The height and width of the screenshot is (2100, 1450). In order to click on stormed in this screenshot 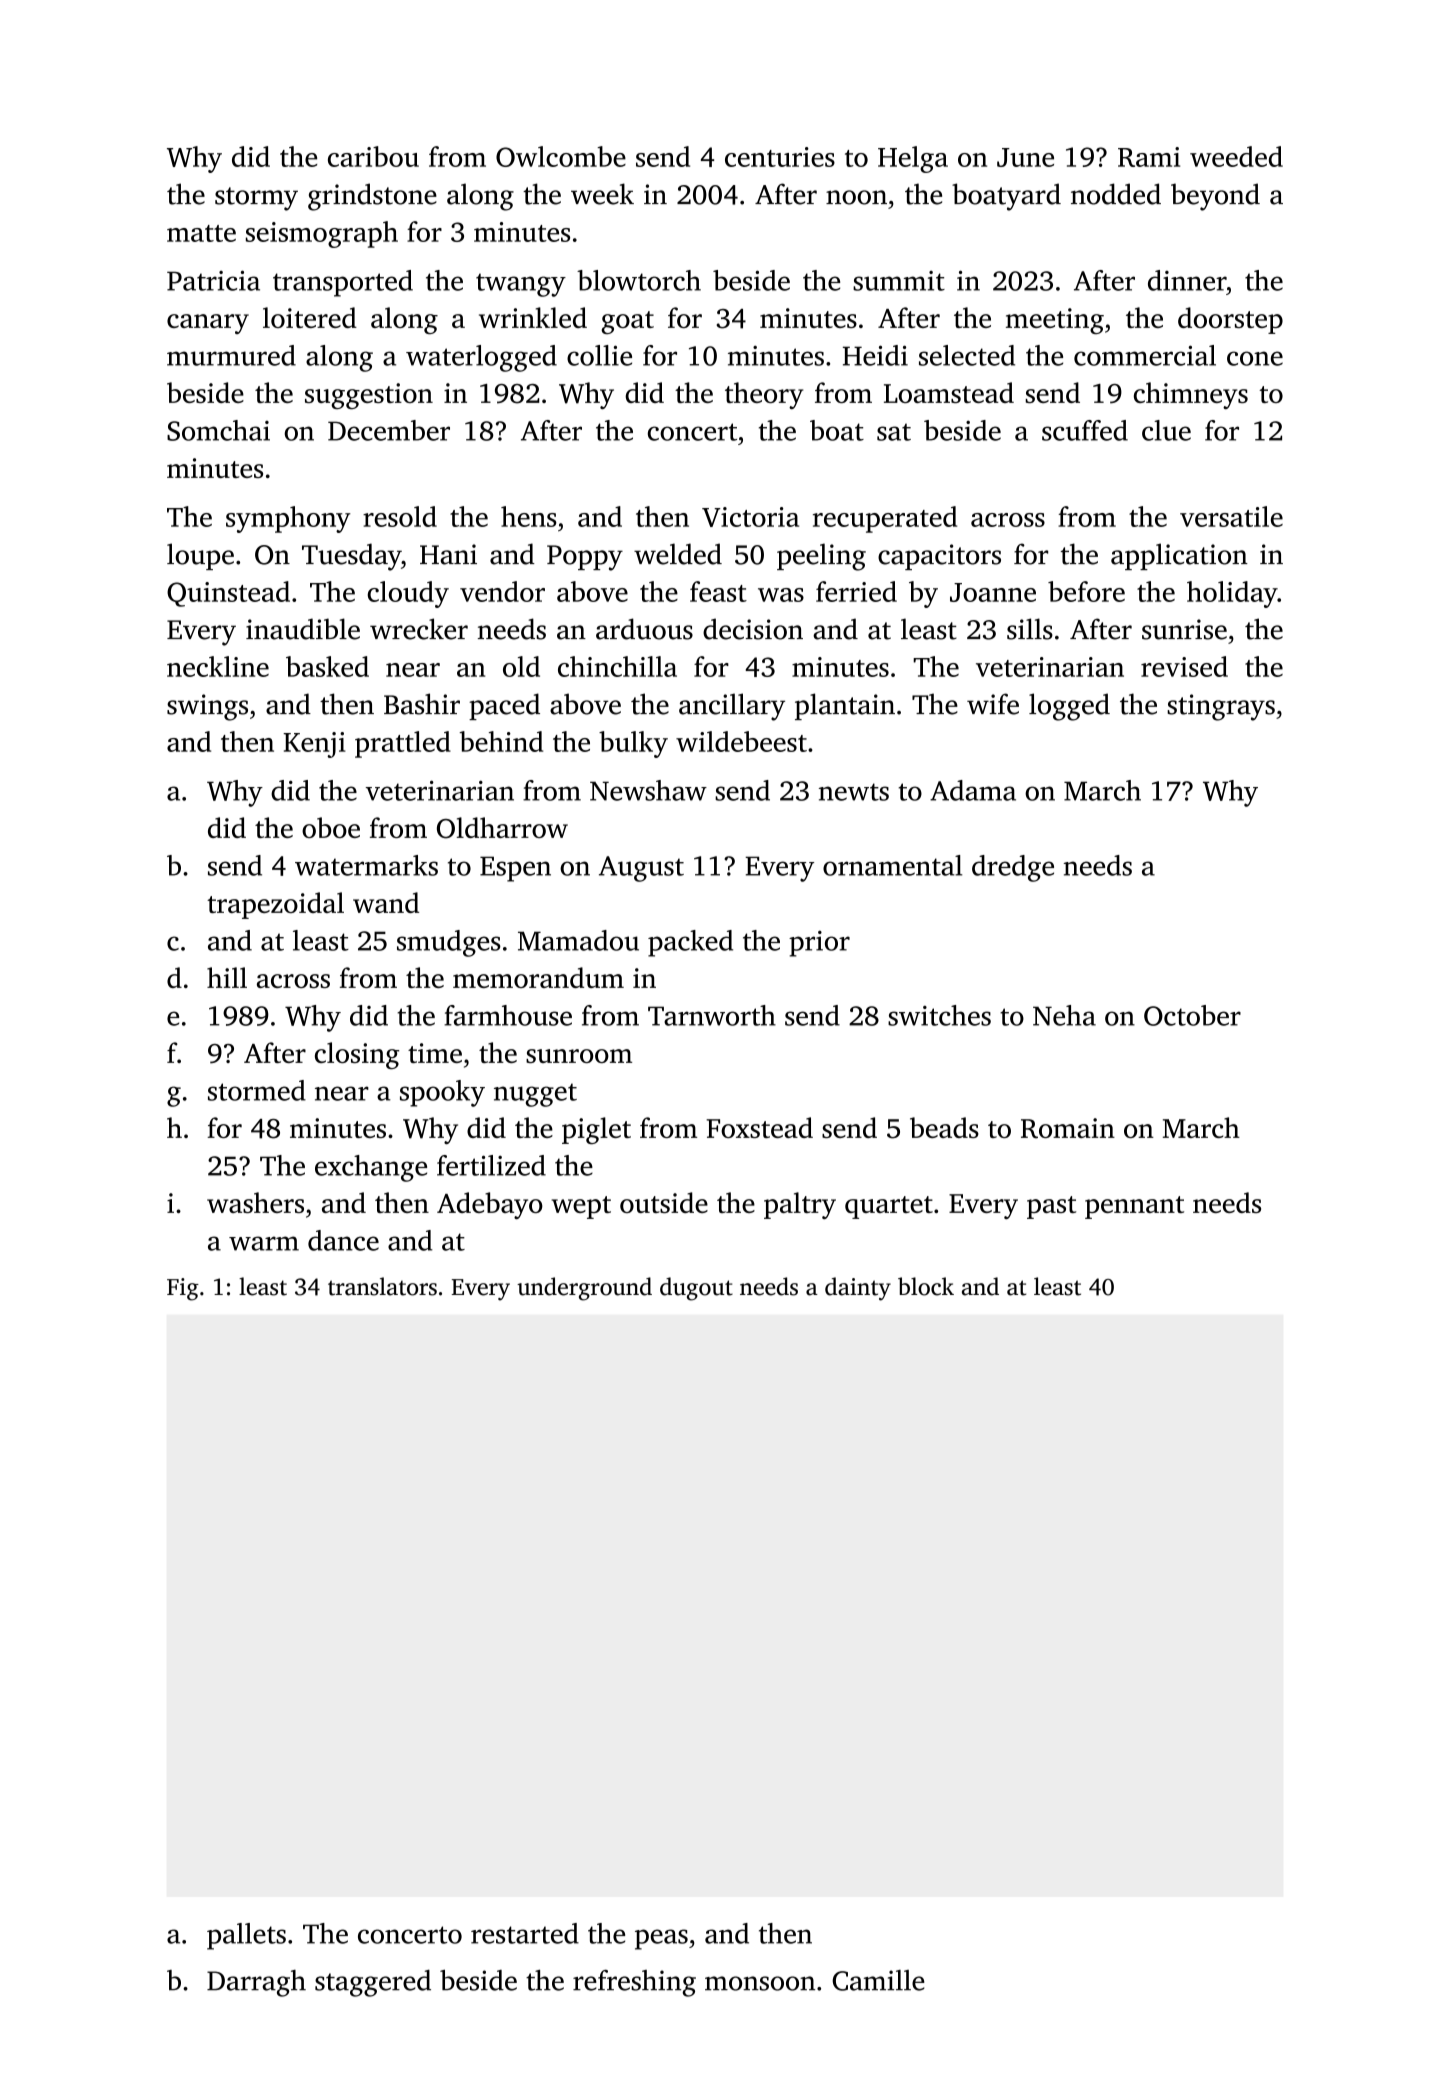, I will do `click(257, 1090)`.
